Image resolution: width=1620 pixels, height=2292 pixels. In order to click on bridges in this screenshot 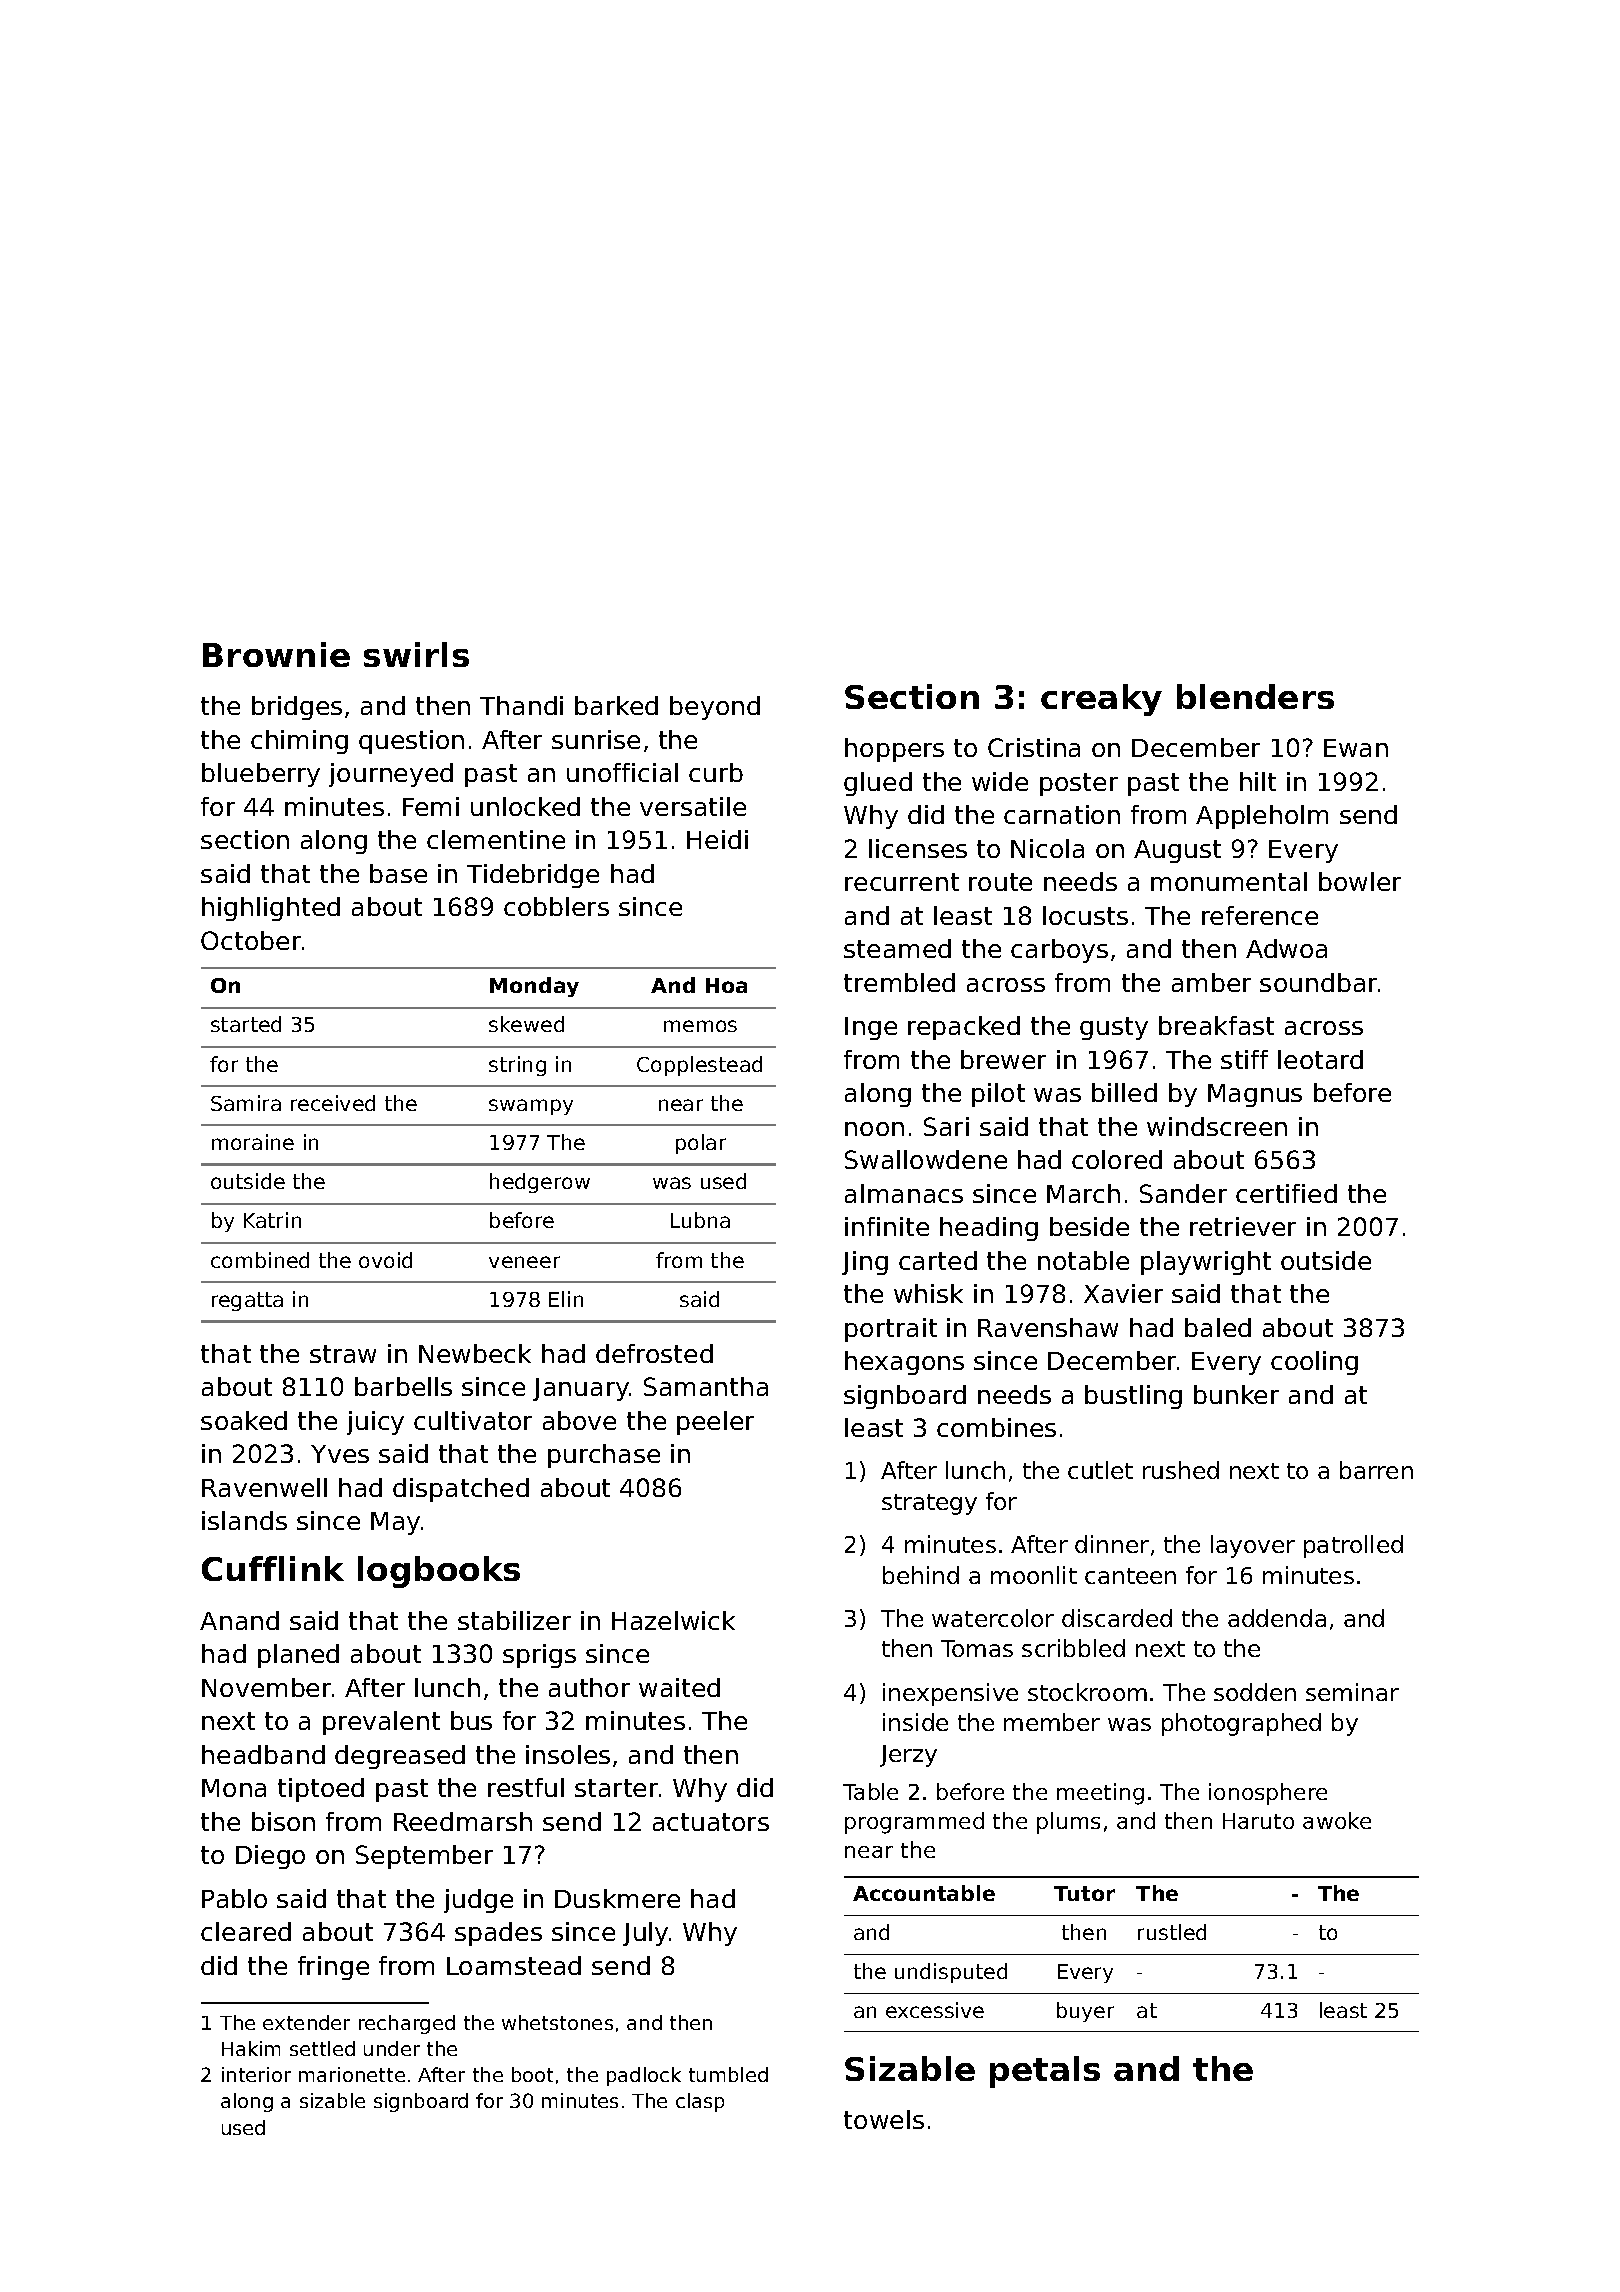, I will do `click(297, 708)`.
